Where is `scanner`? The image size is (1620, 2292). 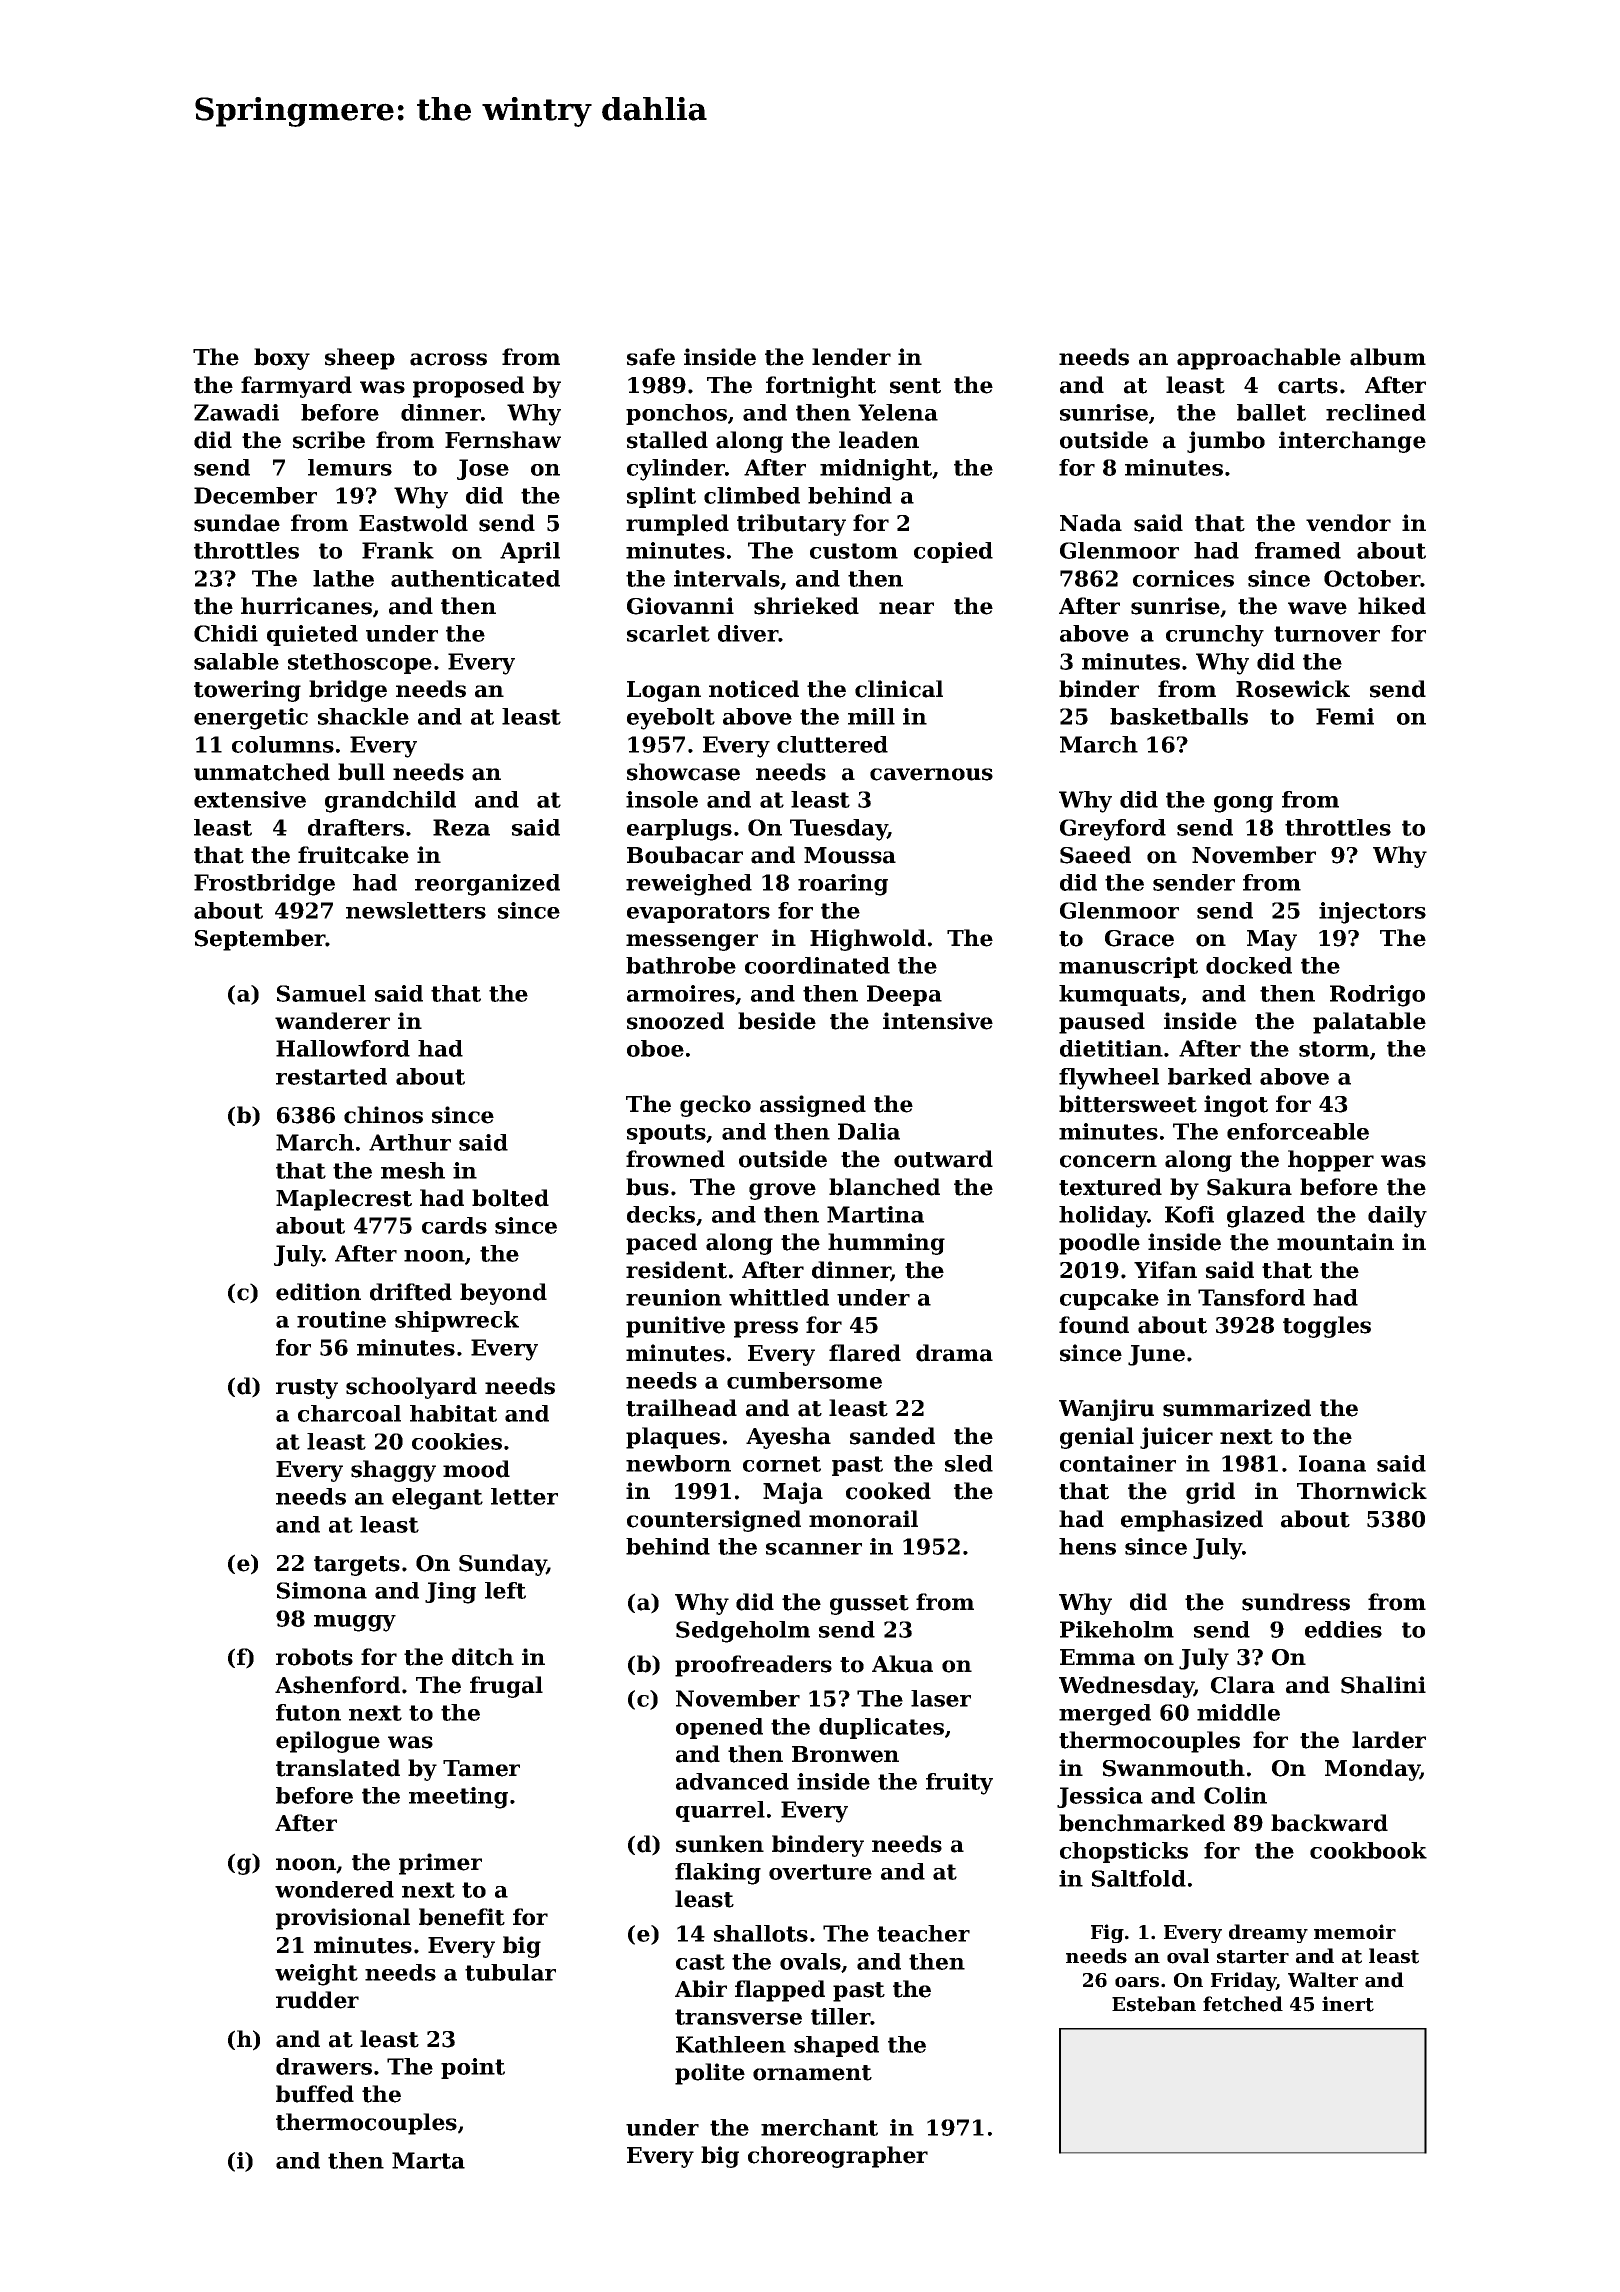
scanner is located at coordinates (814, 1549).
